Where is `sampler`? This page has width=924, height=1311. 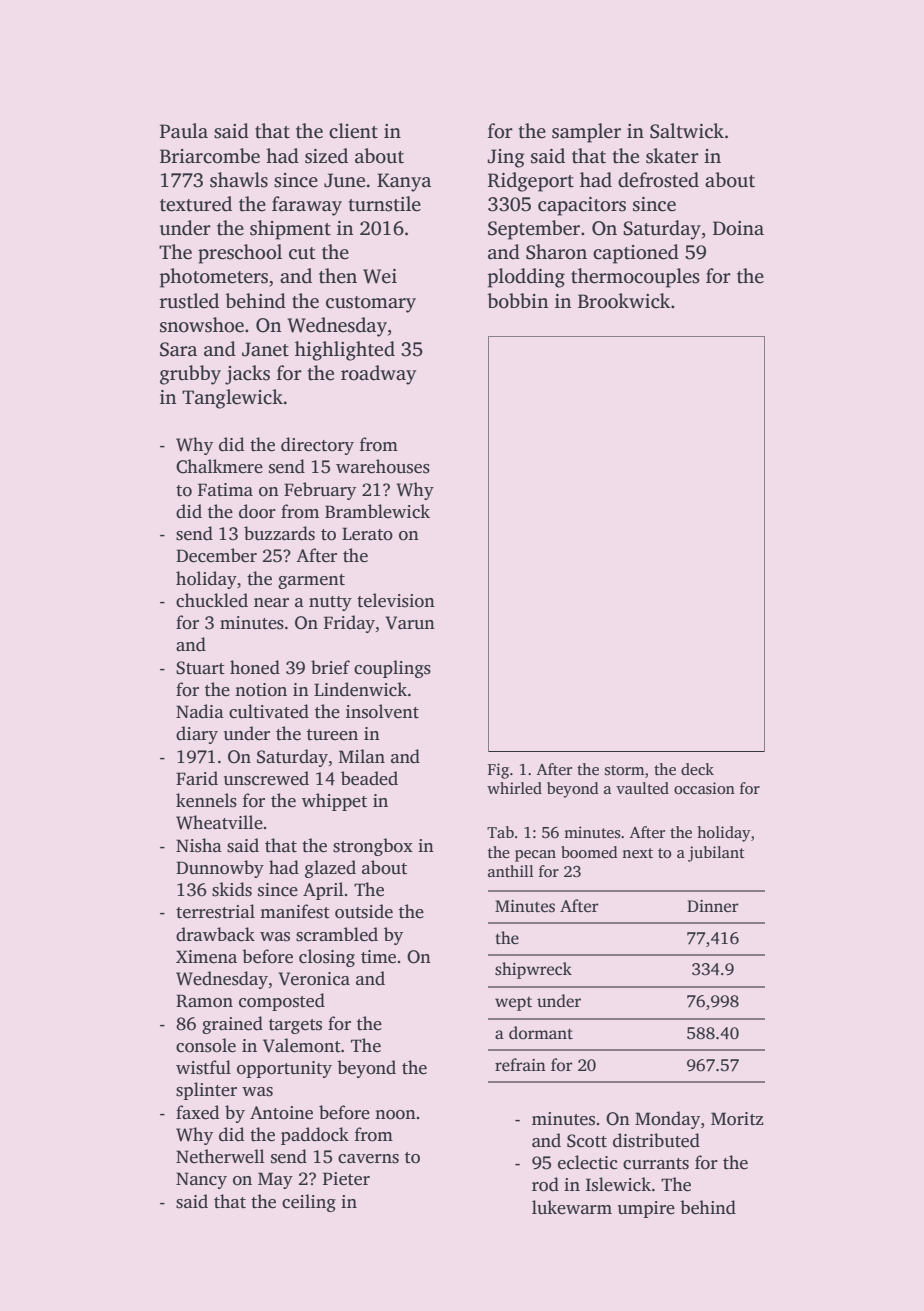
sampler is located at coordinates (586, 133).
